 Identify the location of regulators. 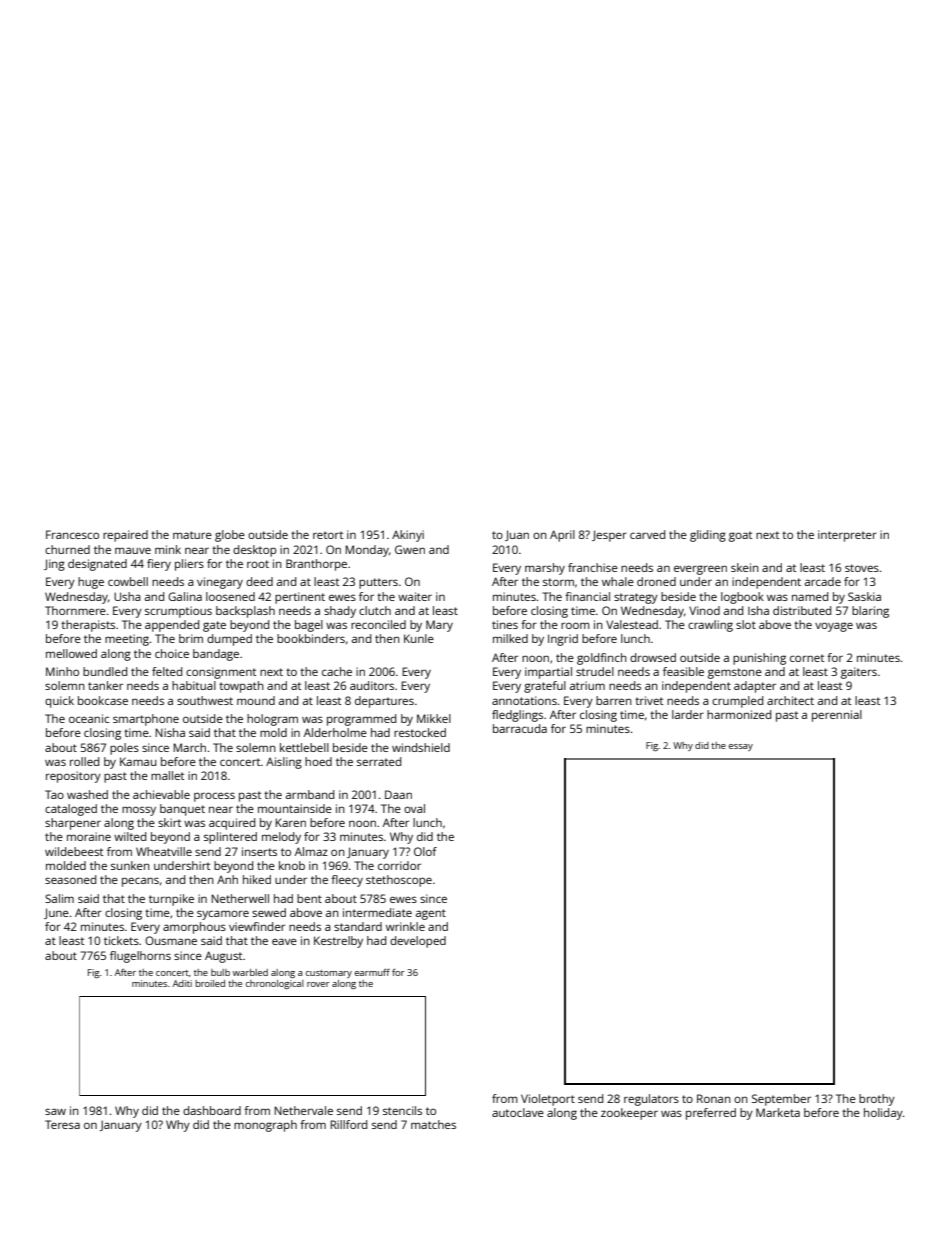
(651, 1100).
